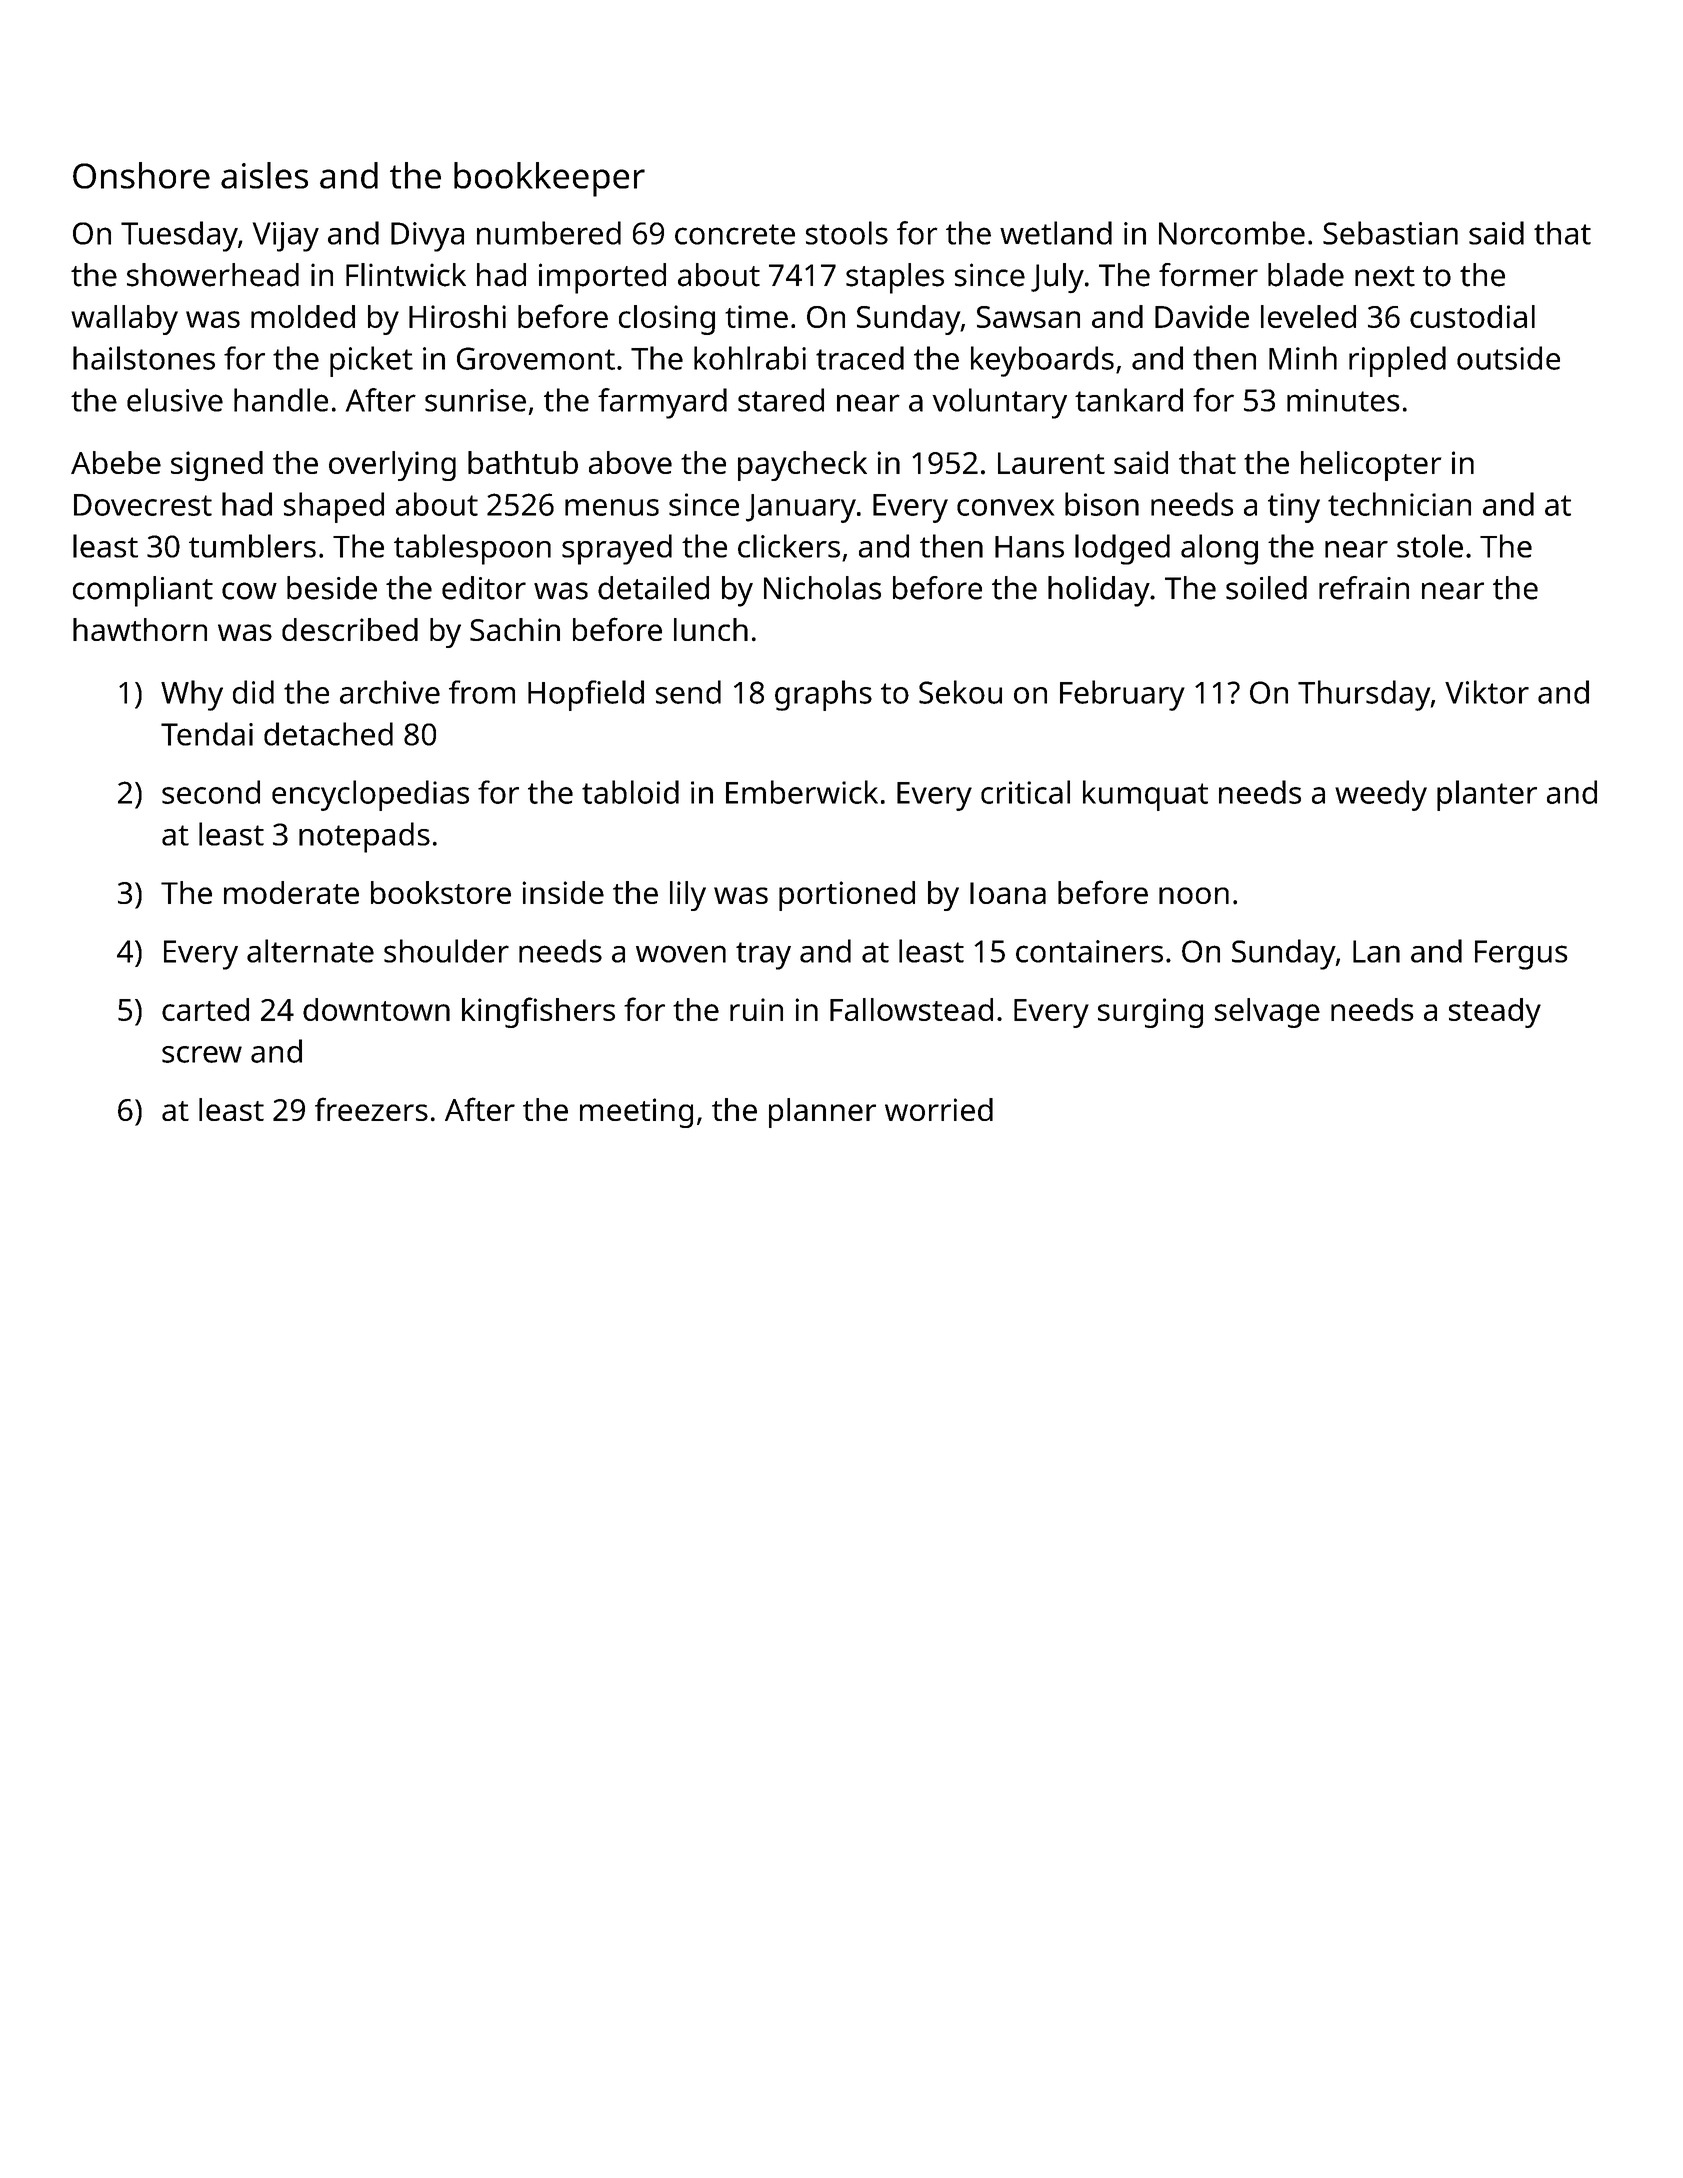  I want to click on concrete, so click(735, 234).
